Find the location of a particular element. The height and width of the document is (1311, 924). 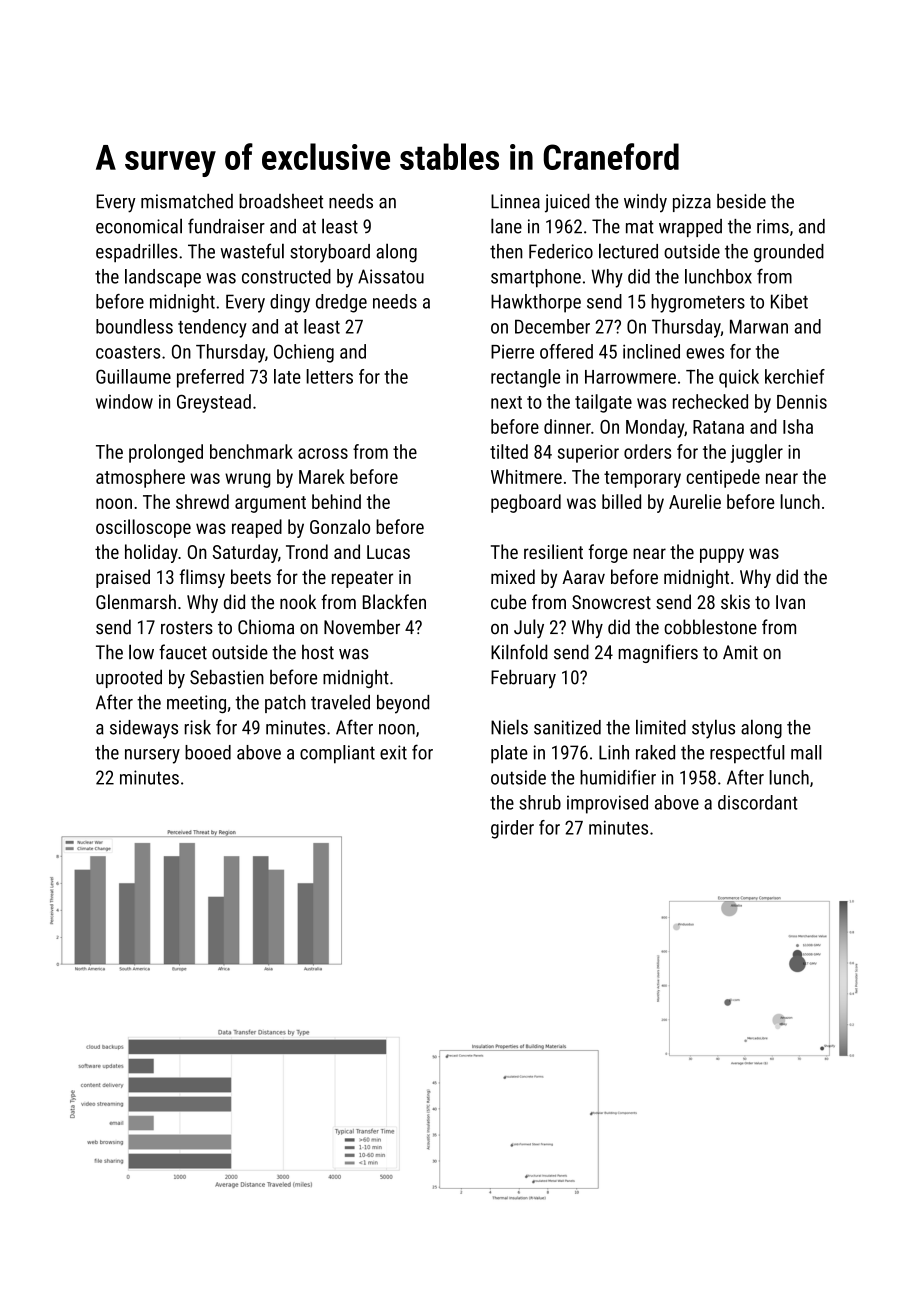

compliant is located at coordinates (337, 754).
